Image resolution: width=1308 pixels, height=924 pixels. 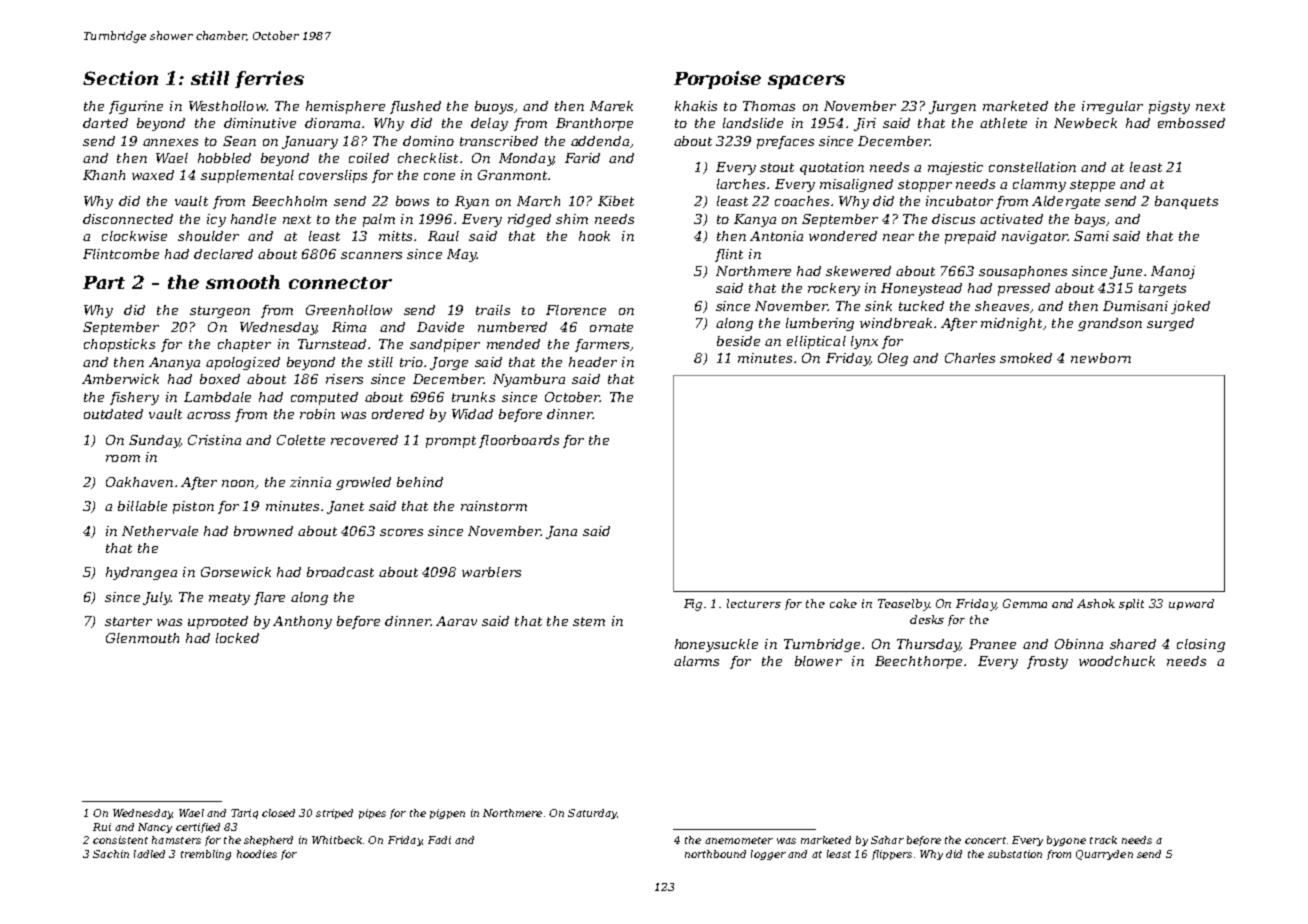 I want to click on Glenmouth, so click(x=142, y=638).
